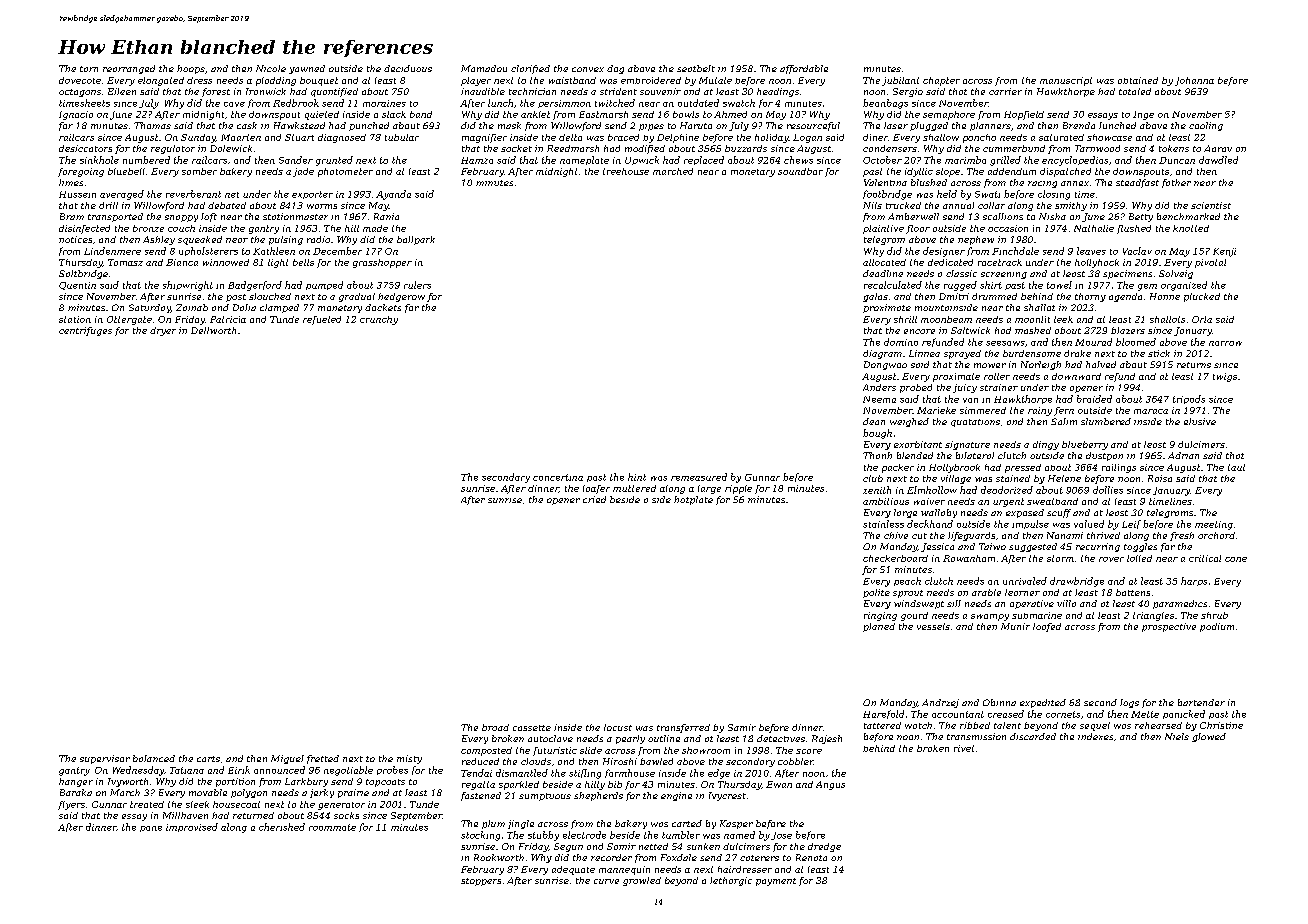 The image size is (1308, 924). Describe the element at coordinates (883, 524) in the document. I see `stainless` at that location.
